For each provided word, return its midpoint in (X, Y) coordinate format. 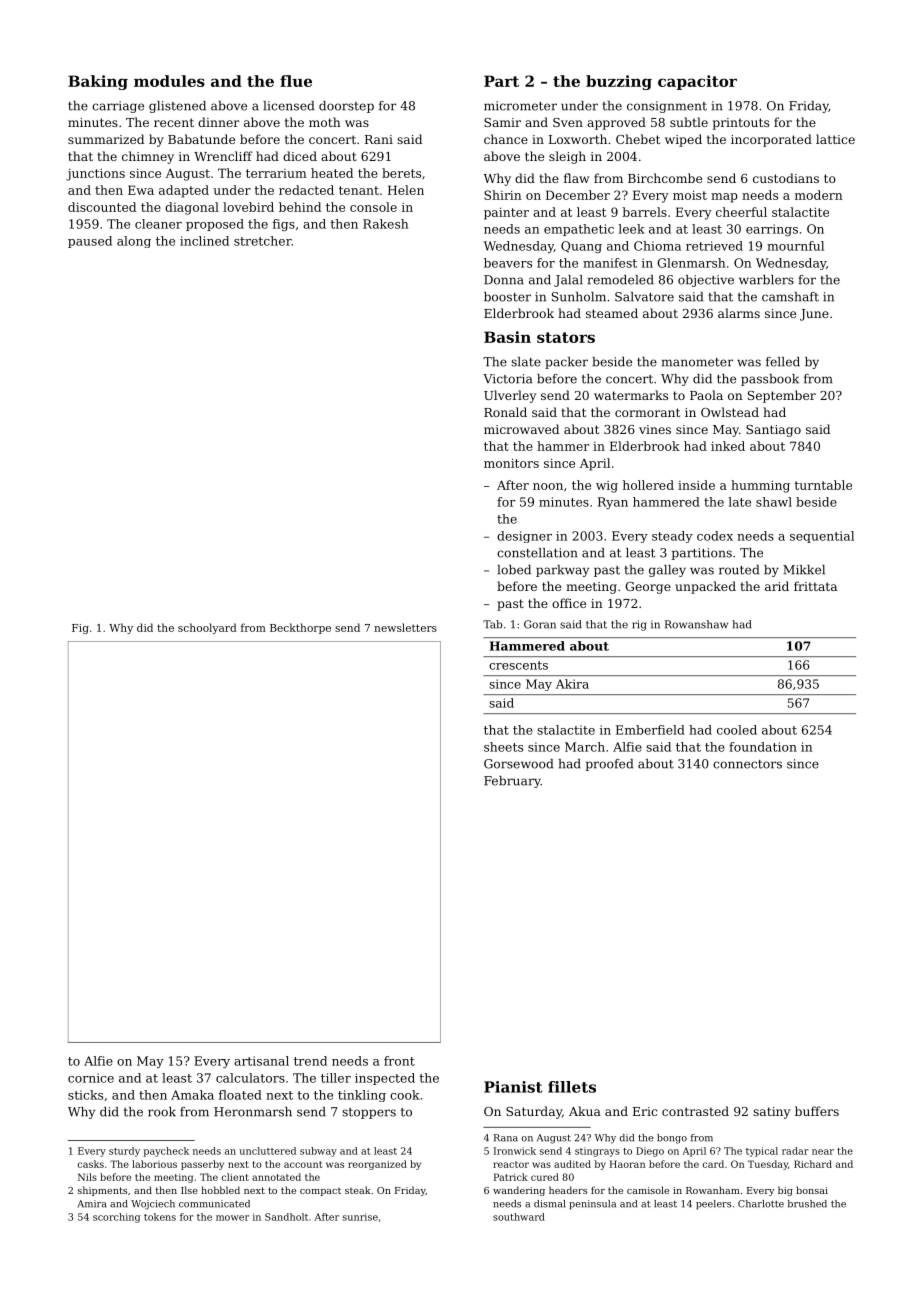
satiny (771, 1113)
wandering (519, 1191)
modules (169, 81)
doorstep (346, 107)
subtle (689, 122)
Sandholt (286, 1217)
